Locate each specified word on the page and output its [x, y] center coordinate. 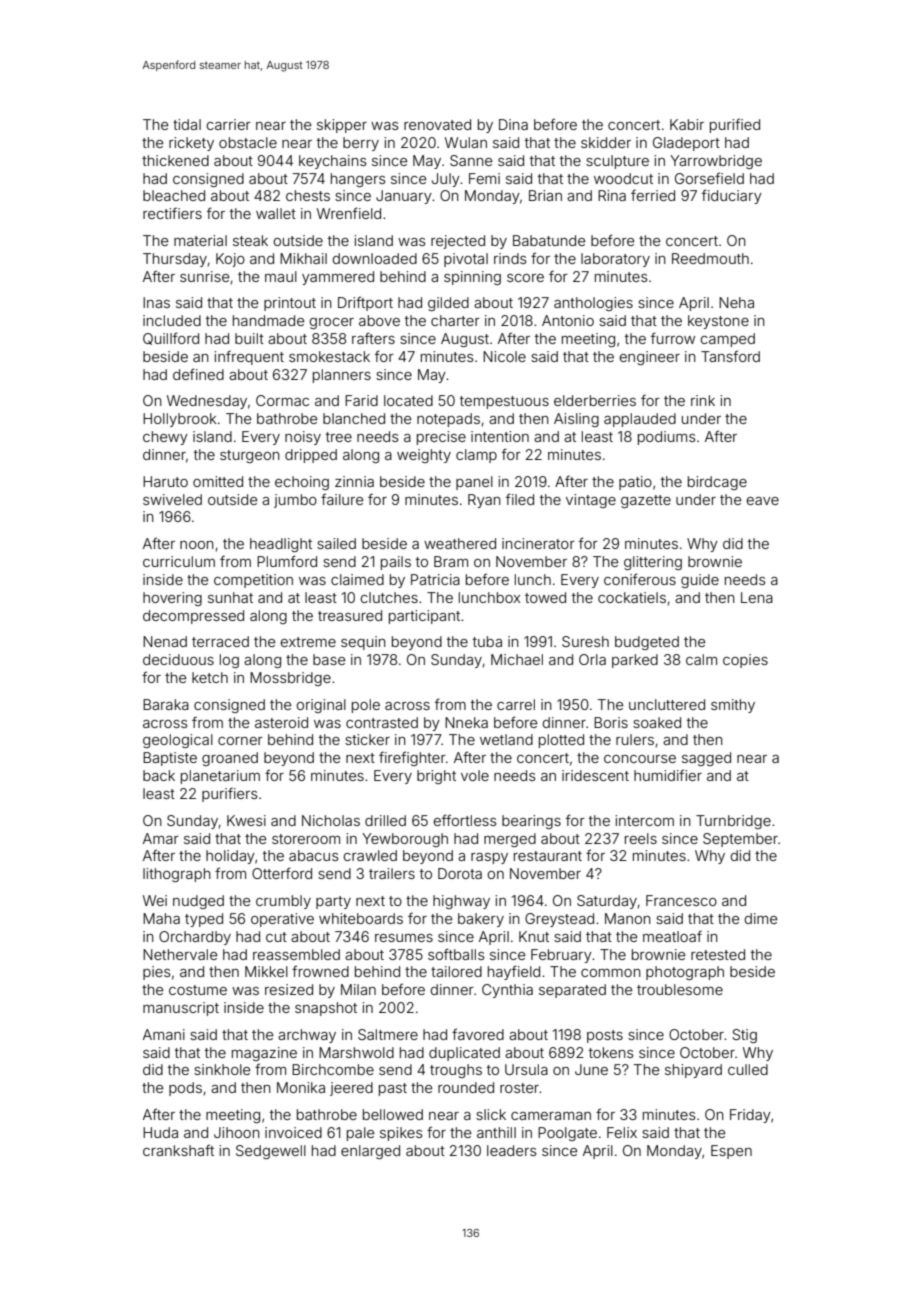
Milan [358, 989]
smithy [733, 706]
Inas [156, 302]
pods [185, 1089]
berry [361, 144]
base [329, 659]
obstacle [248, 142]
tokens [611, 1052]
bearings [531, 822]
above [379, 320]
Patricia [435, 579]
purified [735, 125]
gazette [646, 501]
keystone [718, 322]
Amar [161, 838]
